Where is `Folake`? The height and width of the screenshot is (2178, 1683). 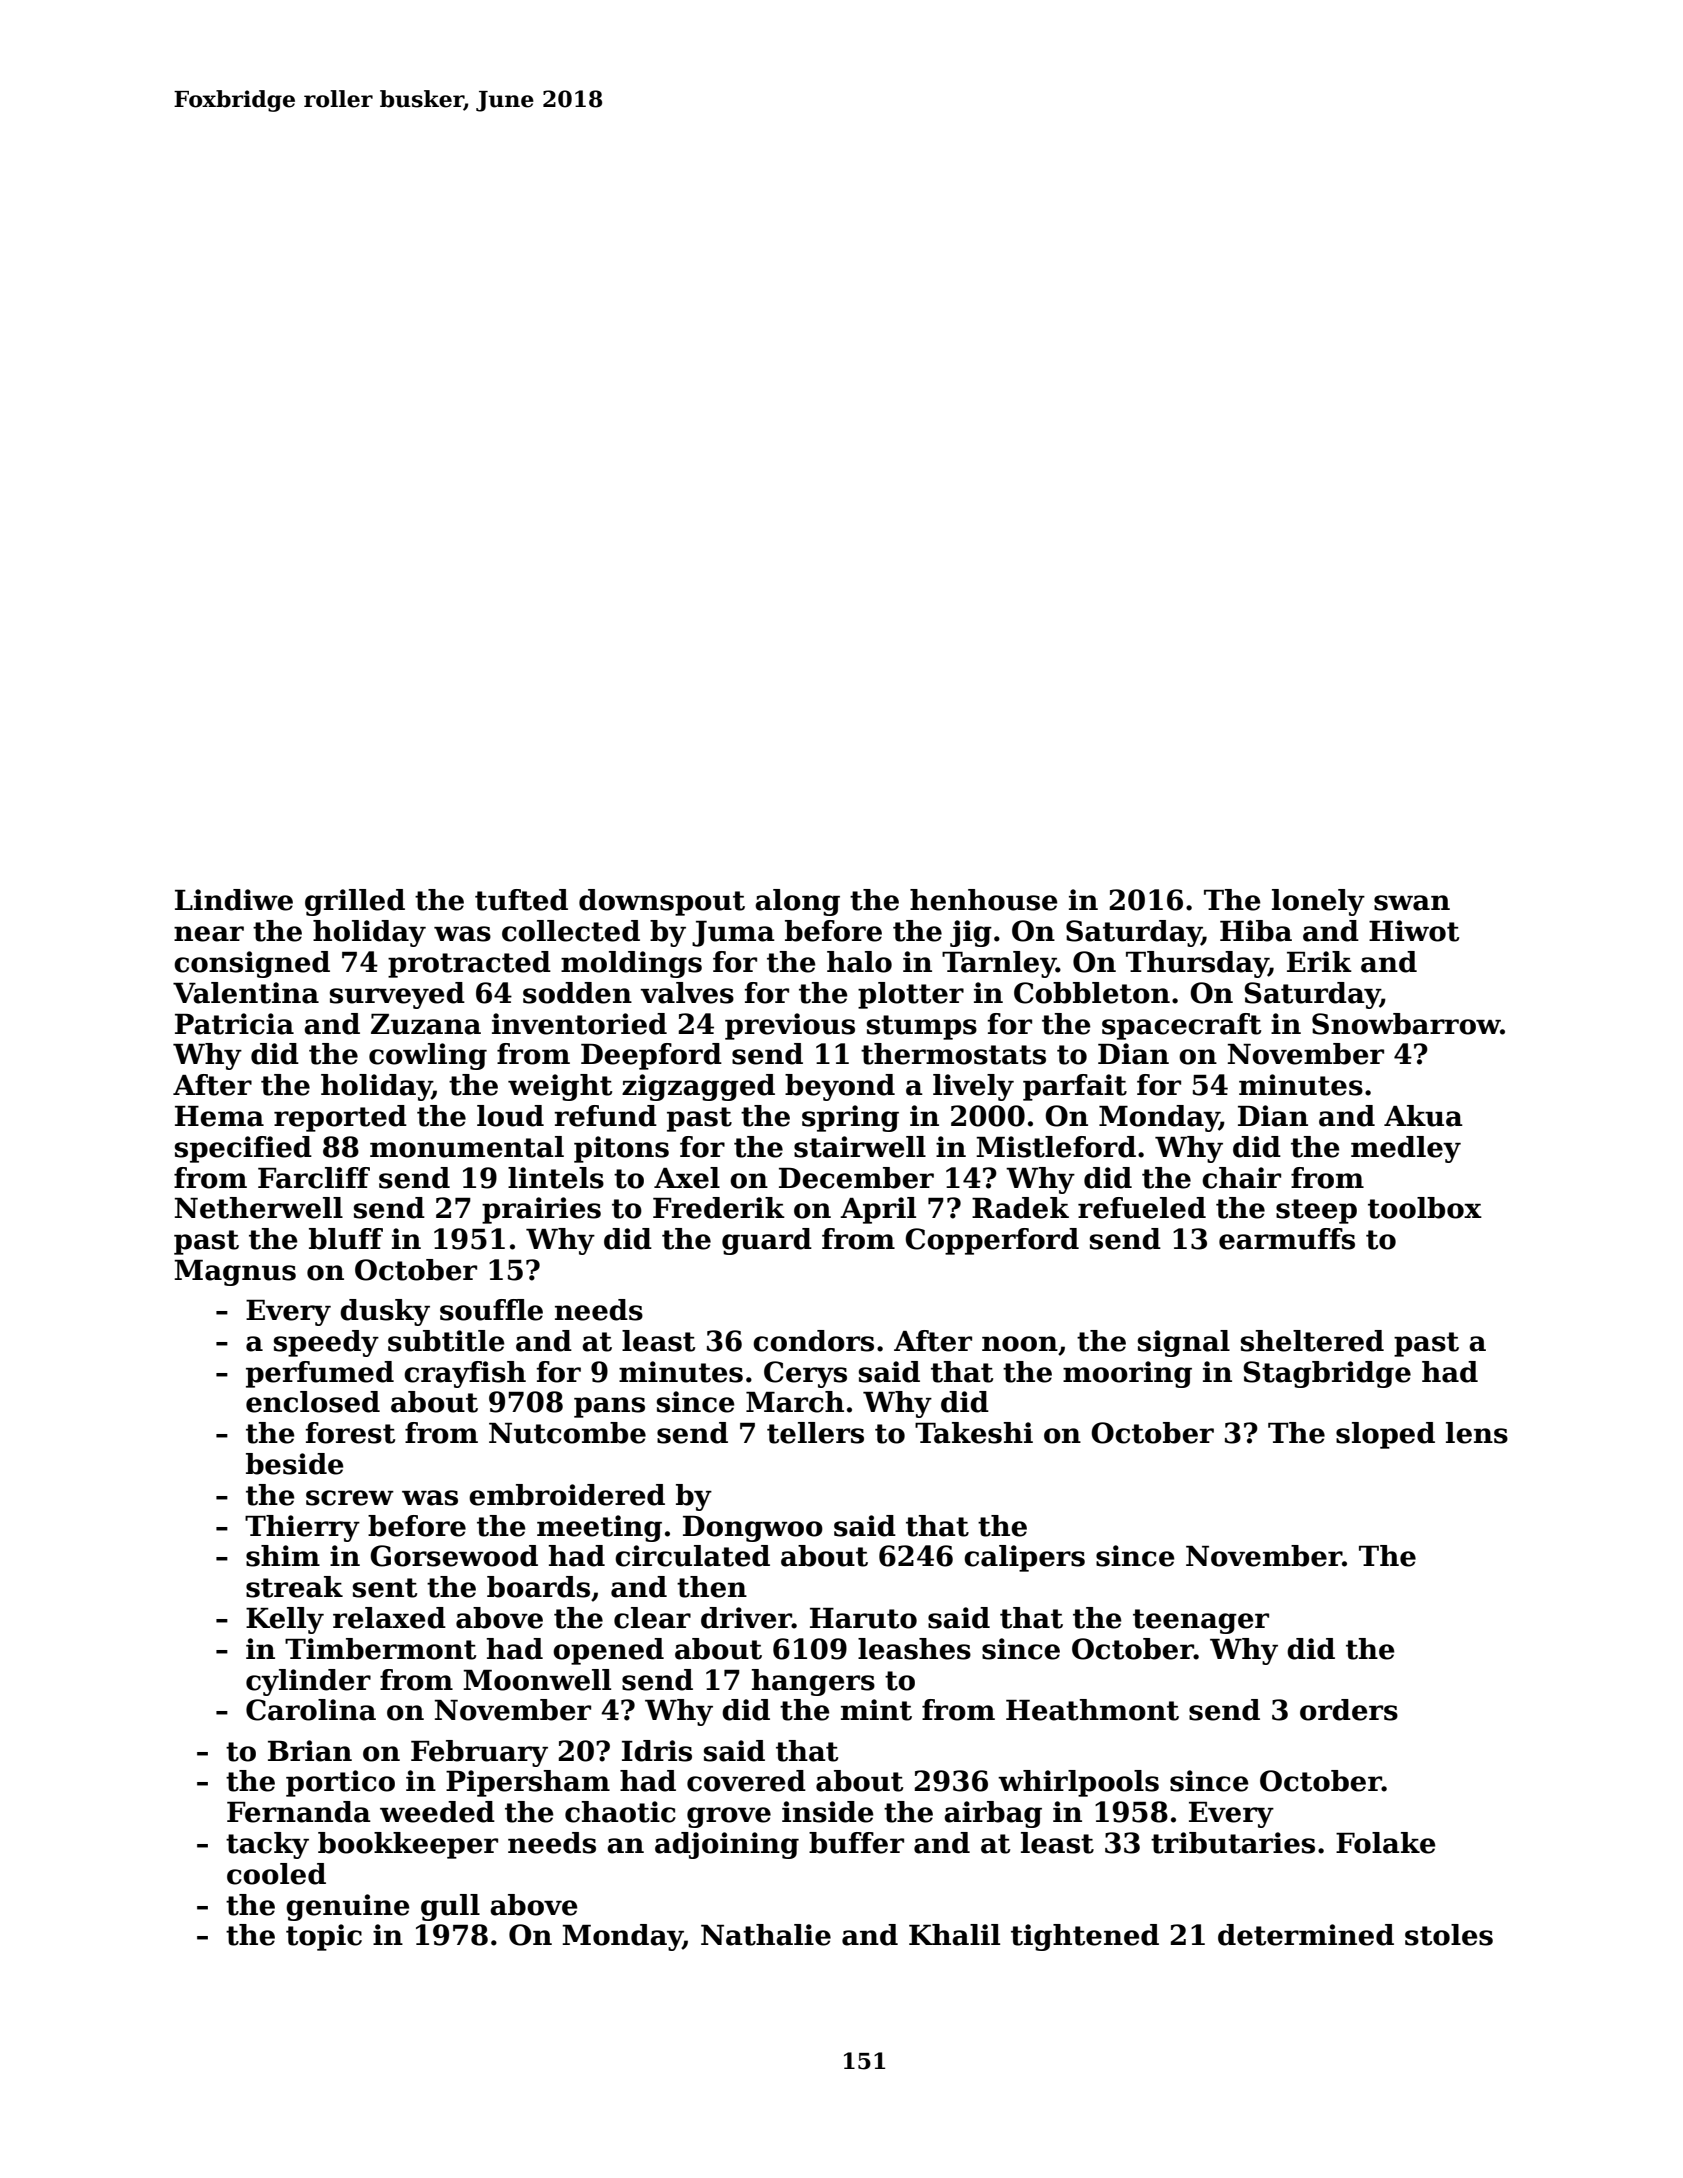
Folake is located at coordinates (1386, 1843).
